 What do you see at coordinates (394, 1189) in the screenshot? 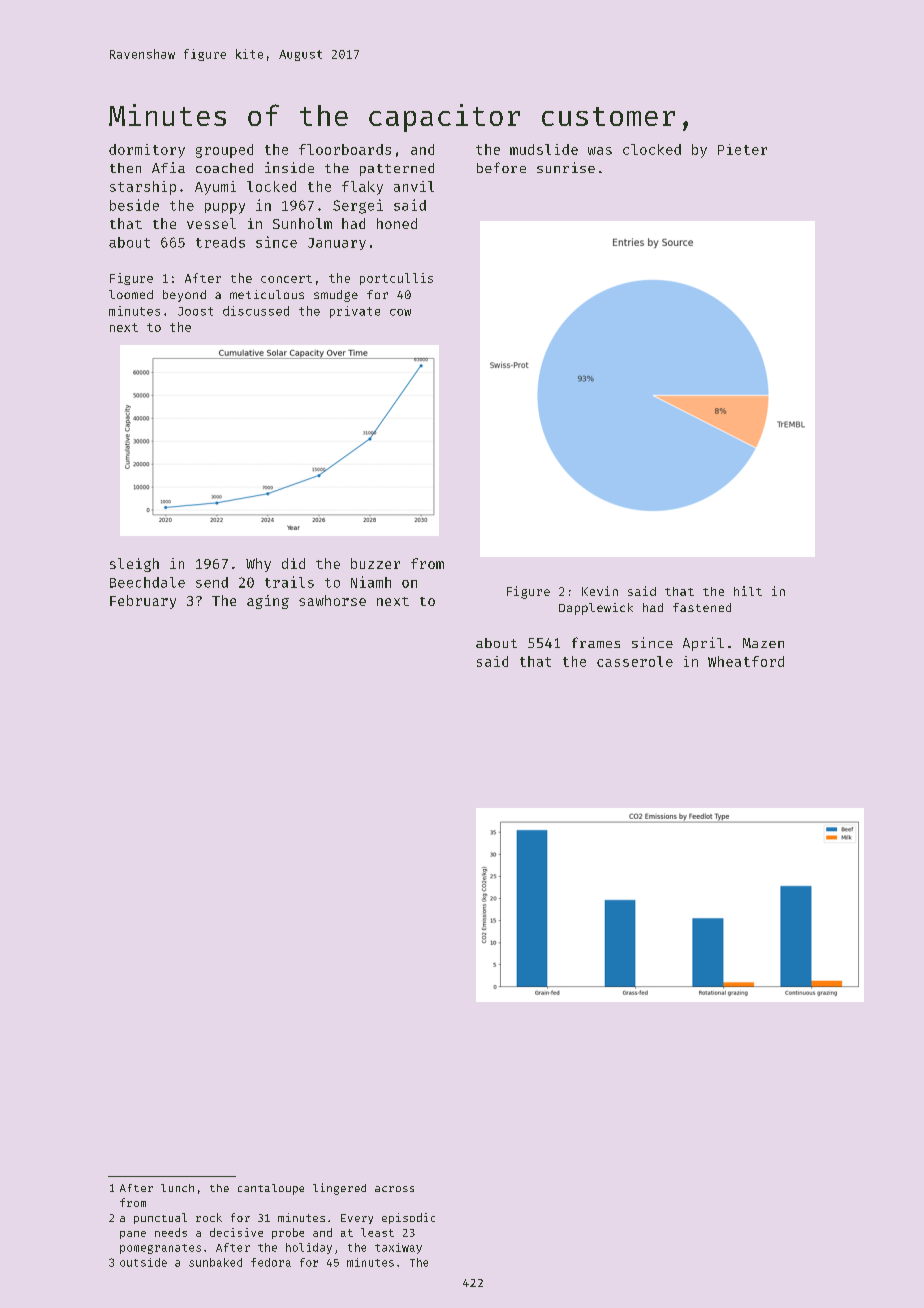
I see `across` at bounding box center [394, 1189].
